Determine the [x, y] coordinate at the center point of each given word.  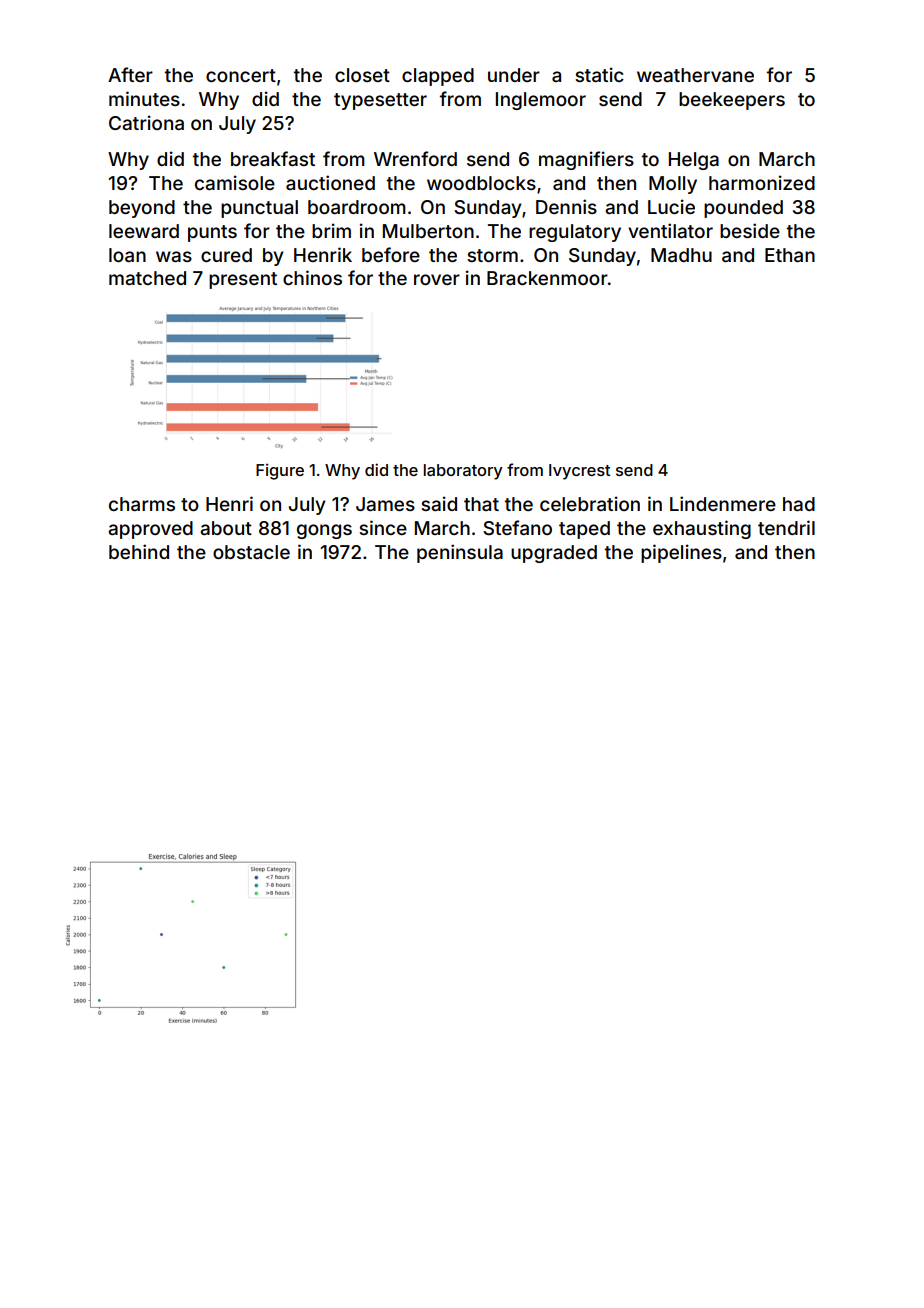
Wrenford [415, 158]
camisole [235, 182]
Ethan [790, 255]
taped [584, 530]
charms [142, 504]
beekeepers [732, 101]
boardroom [357, 207]
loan [127, 255]
